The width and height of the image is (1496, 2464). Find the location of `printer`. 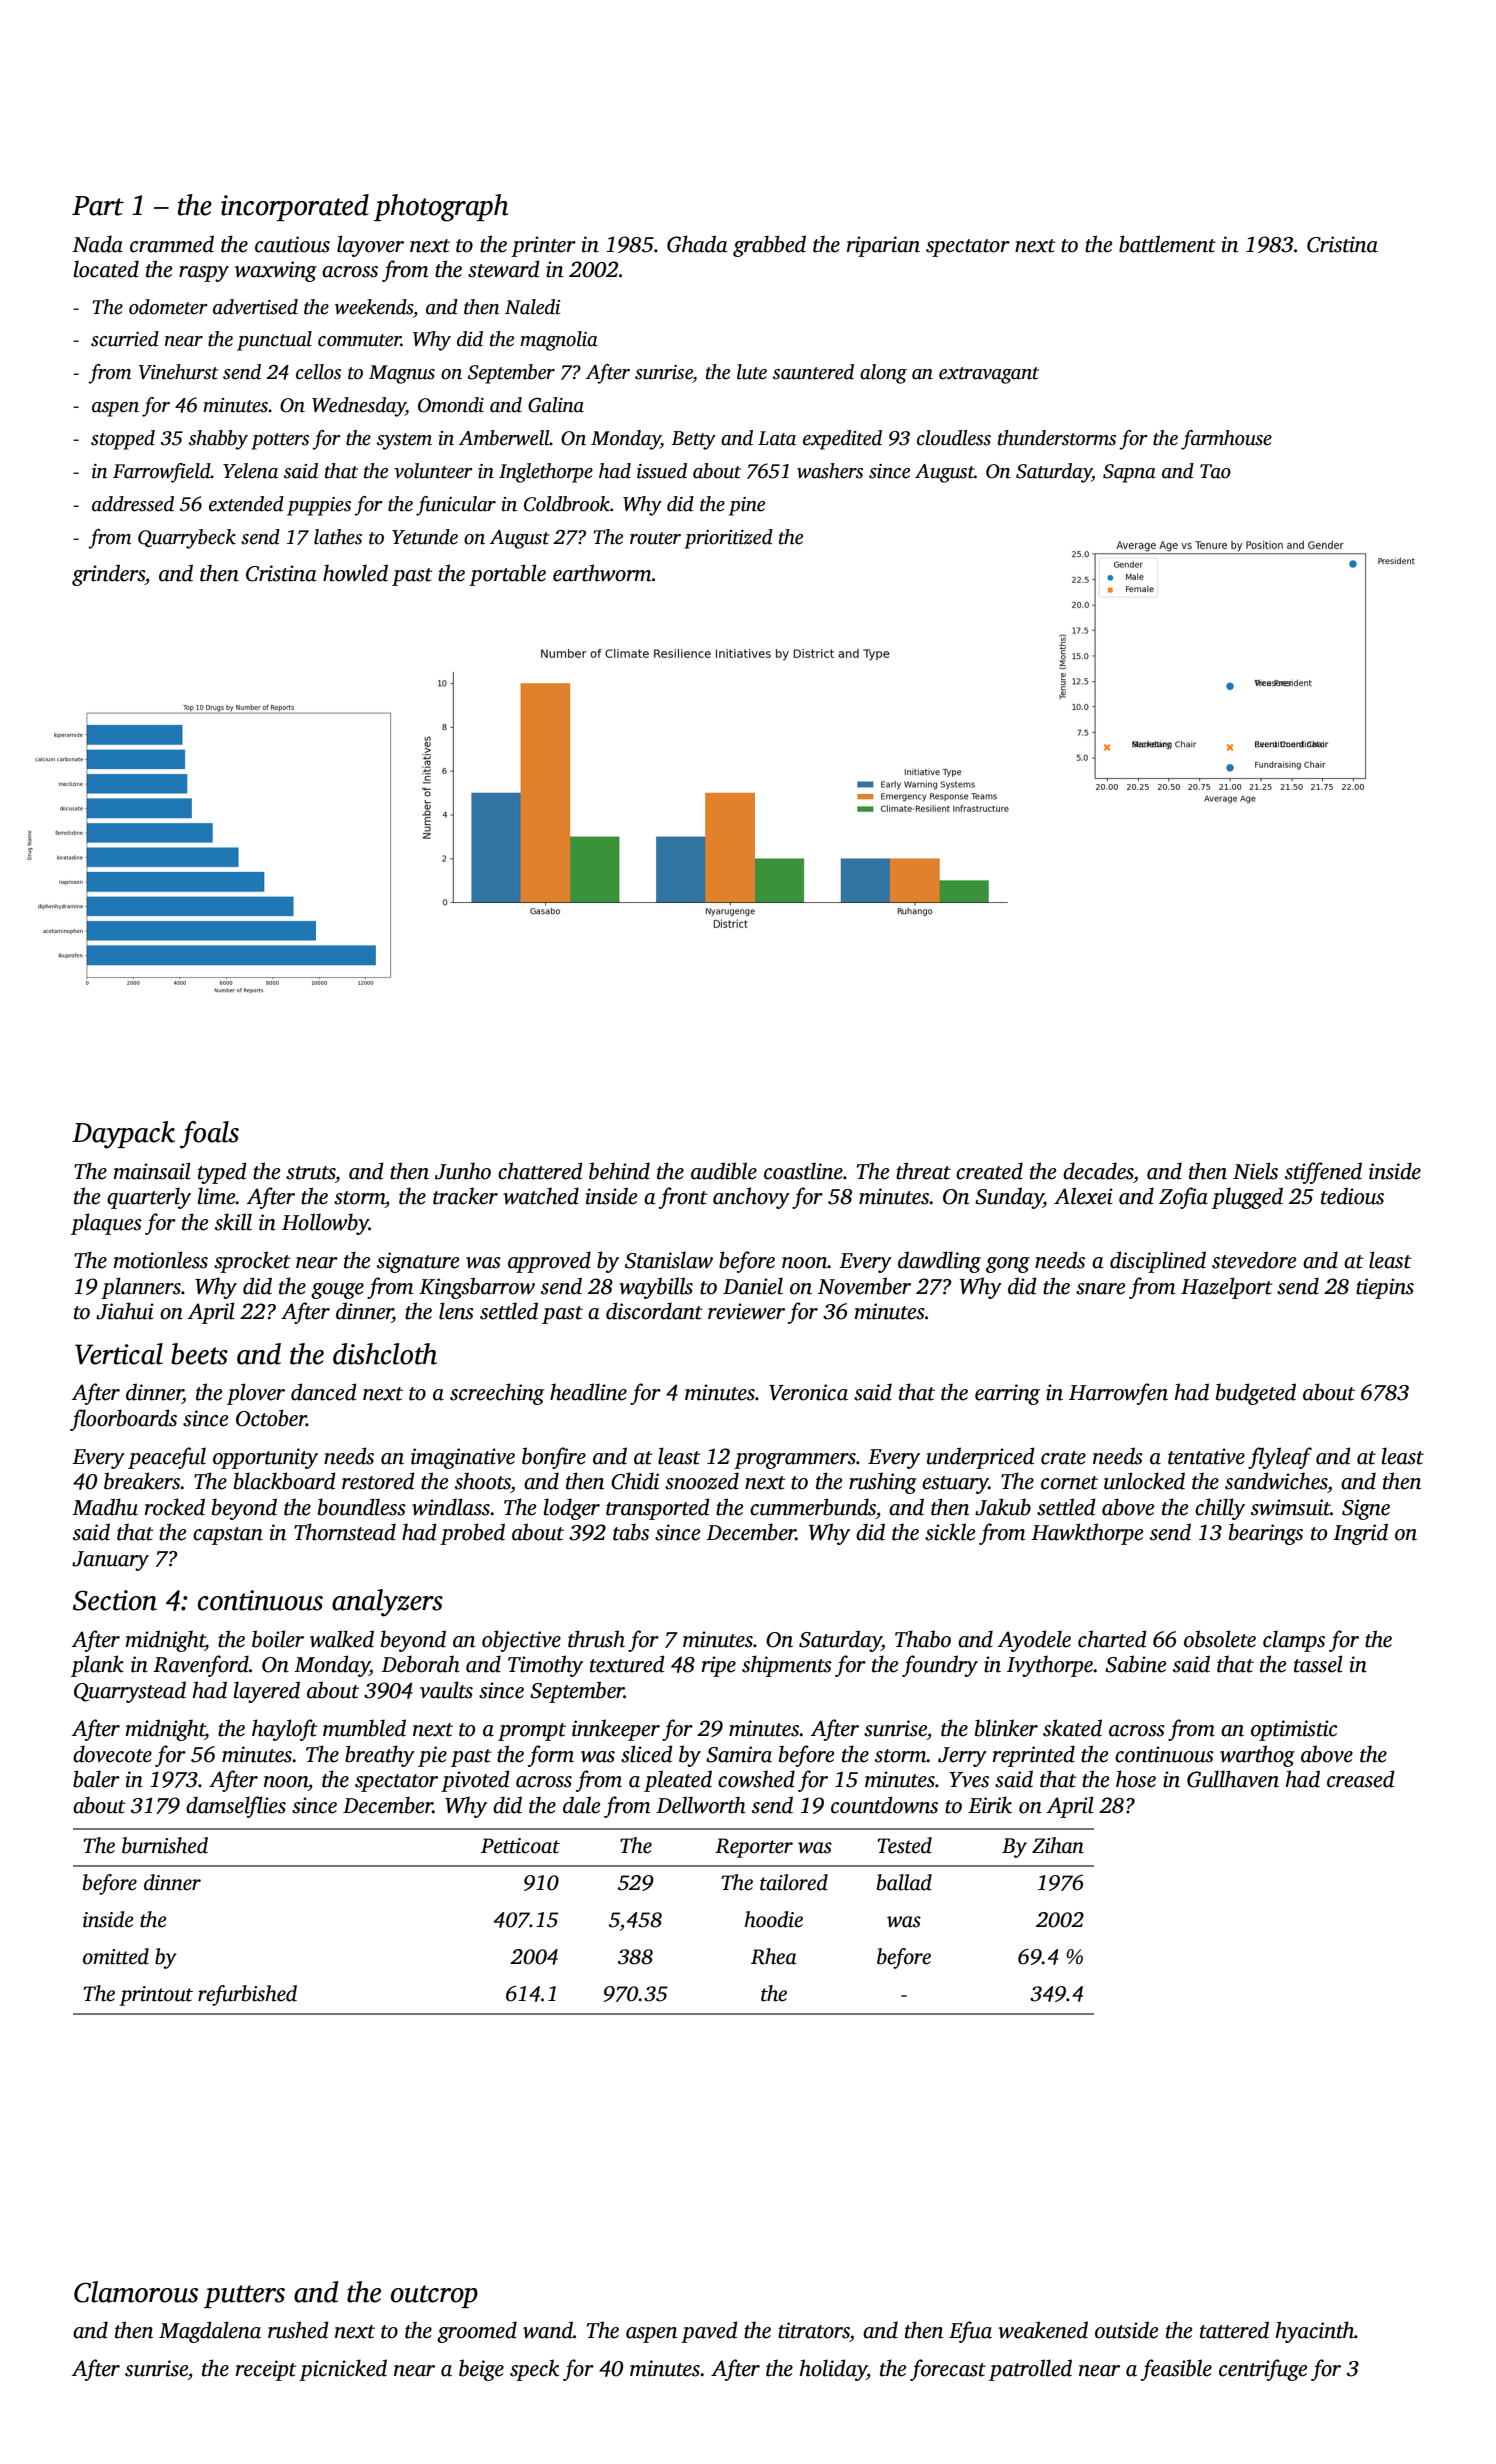

printer is located at coordinates (543, 246).
